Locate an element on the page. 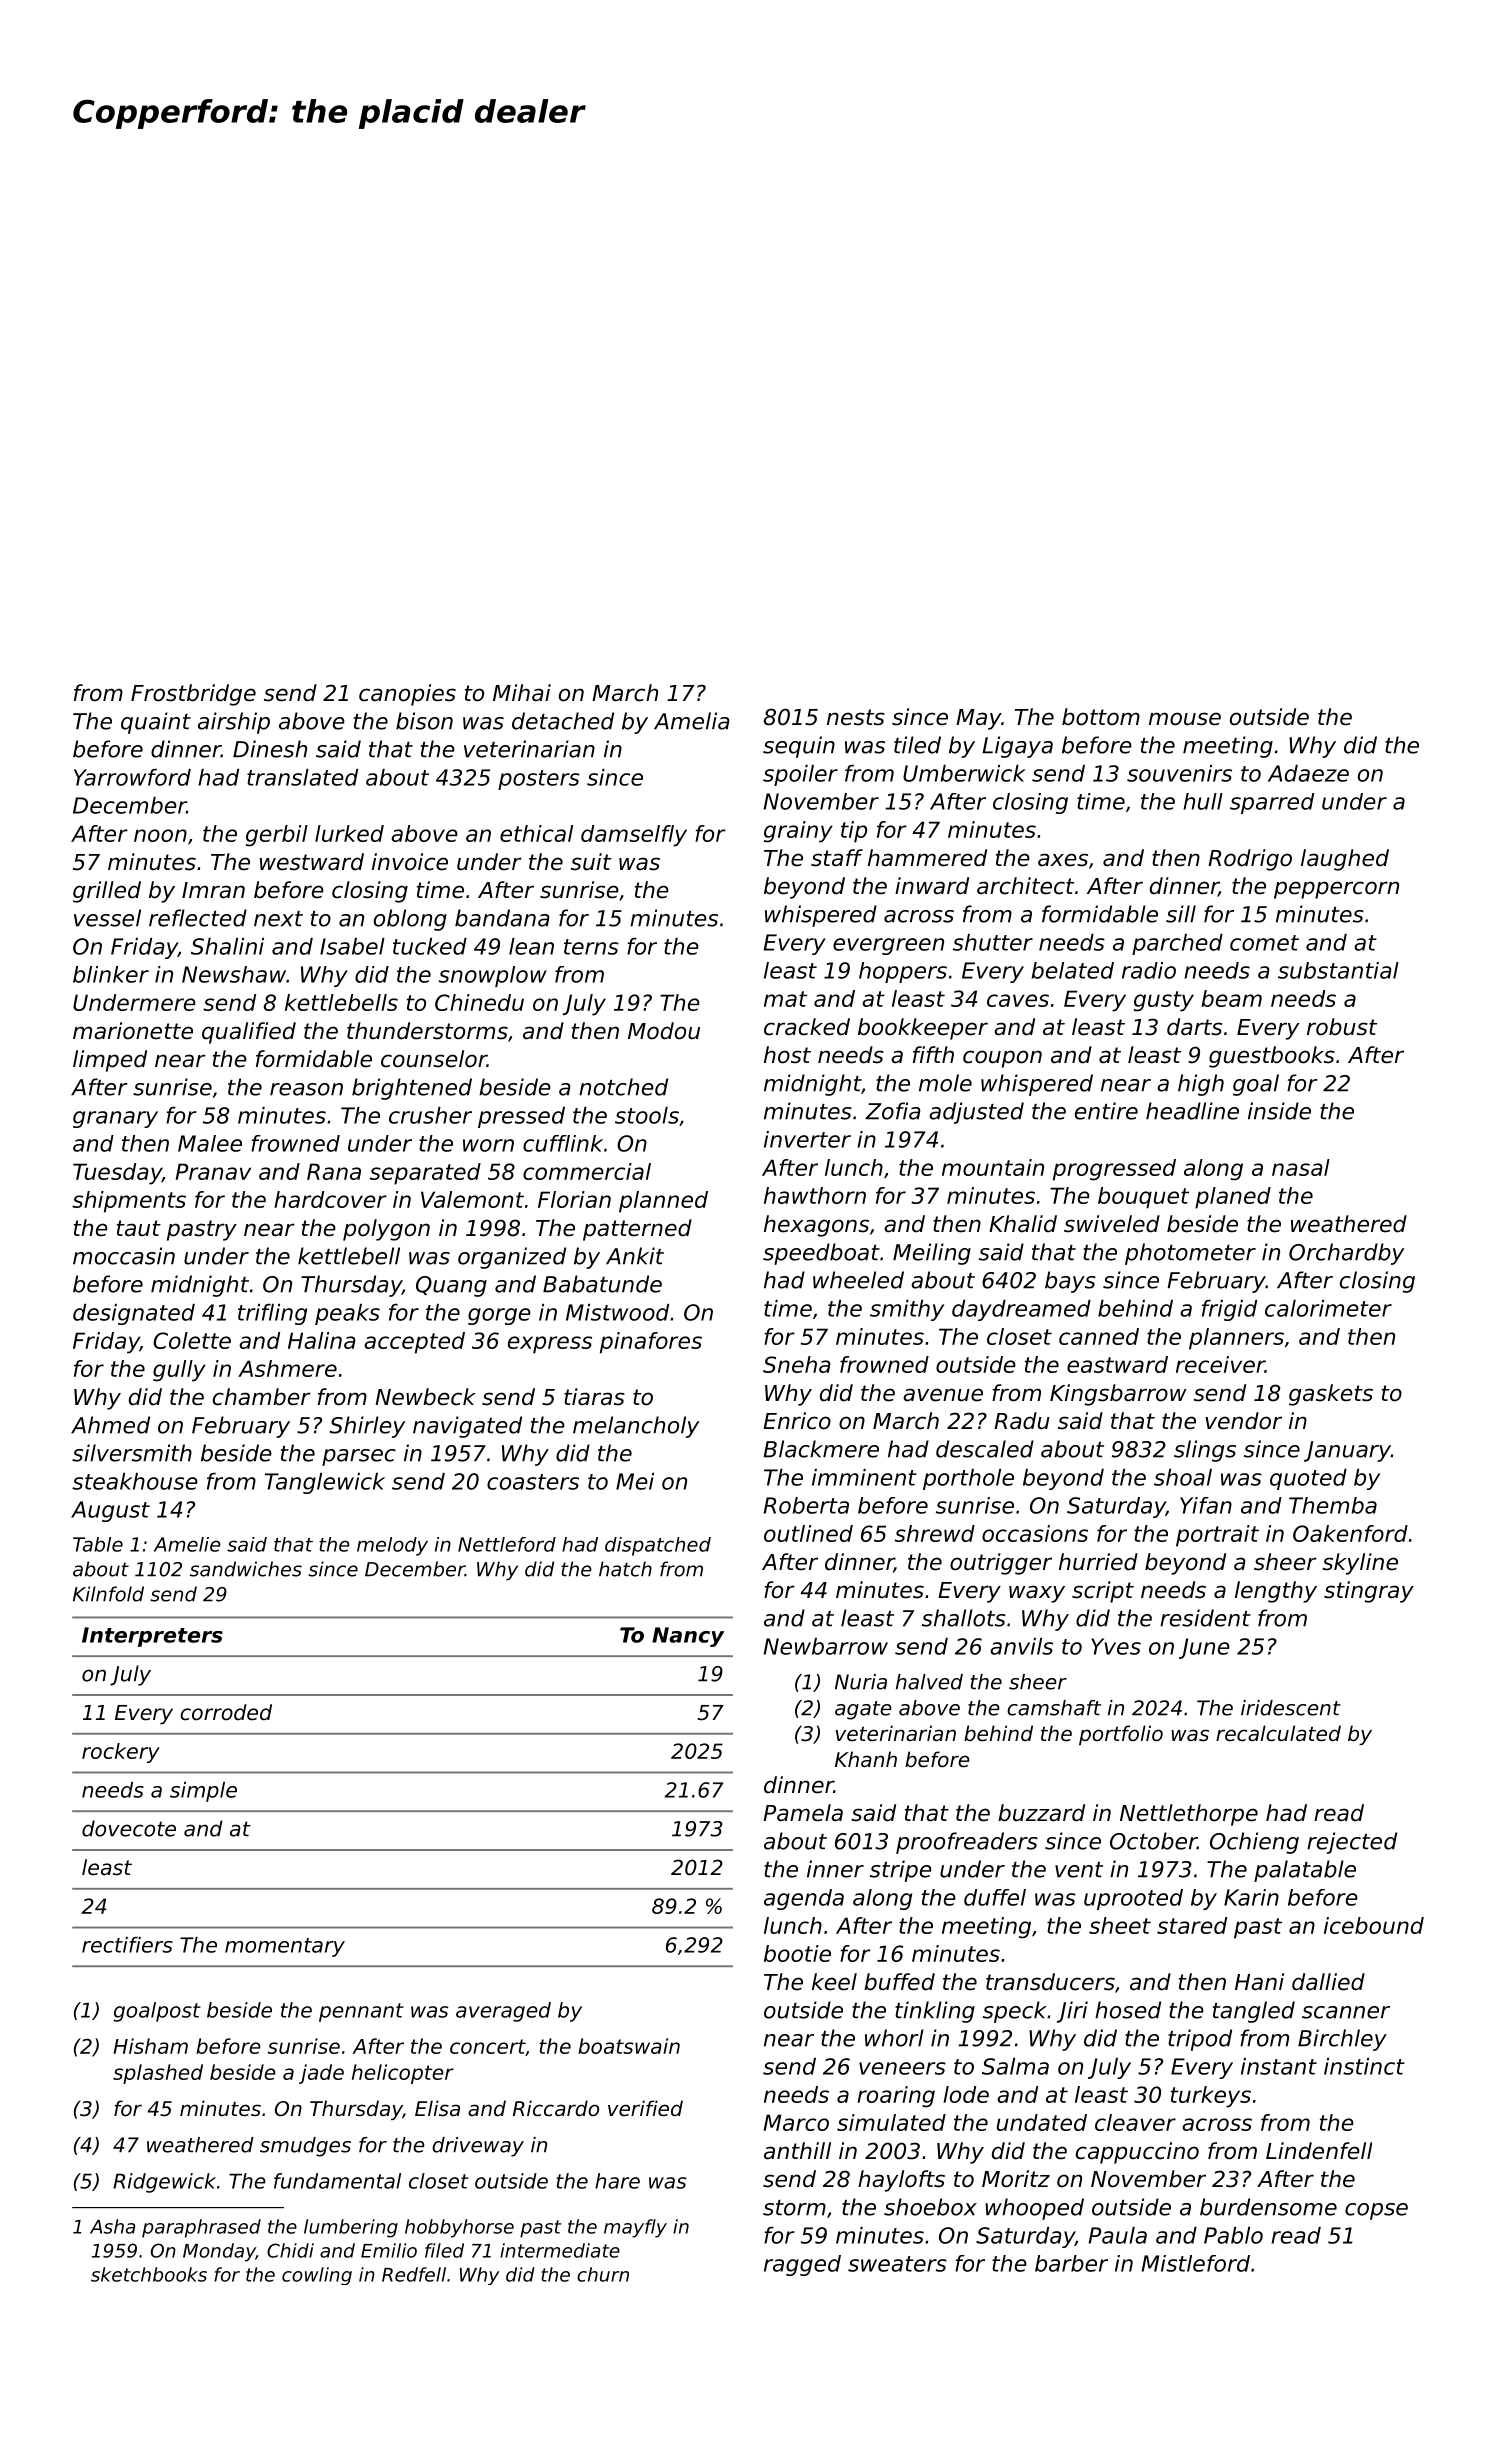  Ridgewick is located at coordinates (164, 2183).
